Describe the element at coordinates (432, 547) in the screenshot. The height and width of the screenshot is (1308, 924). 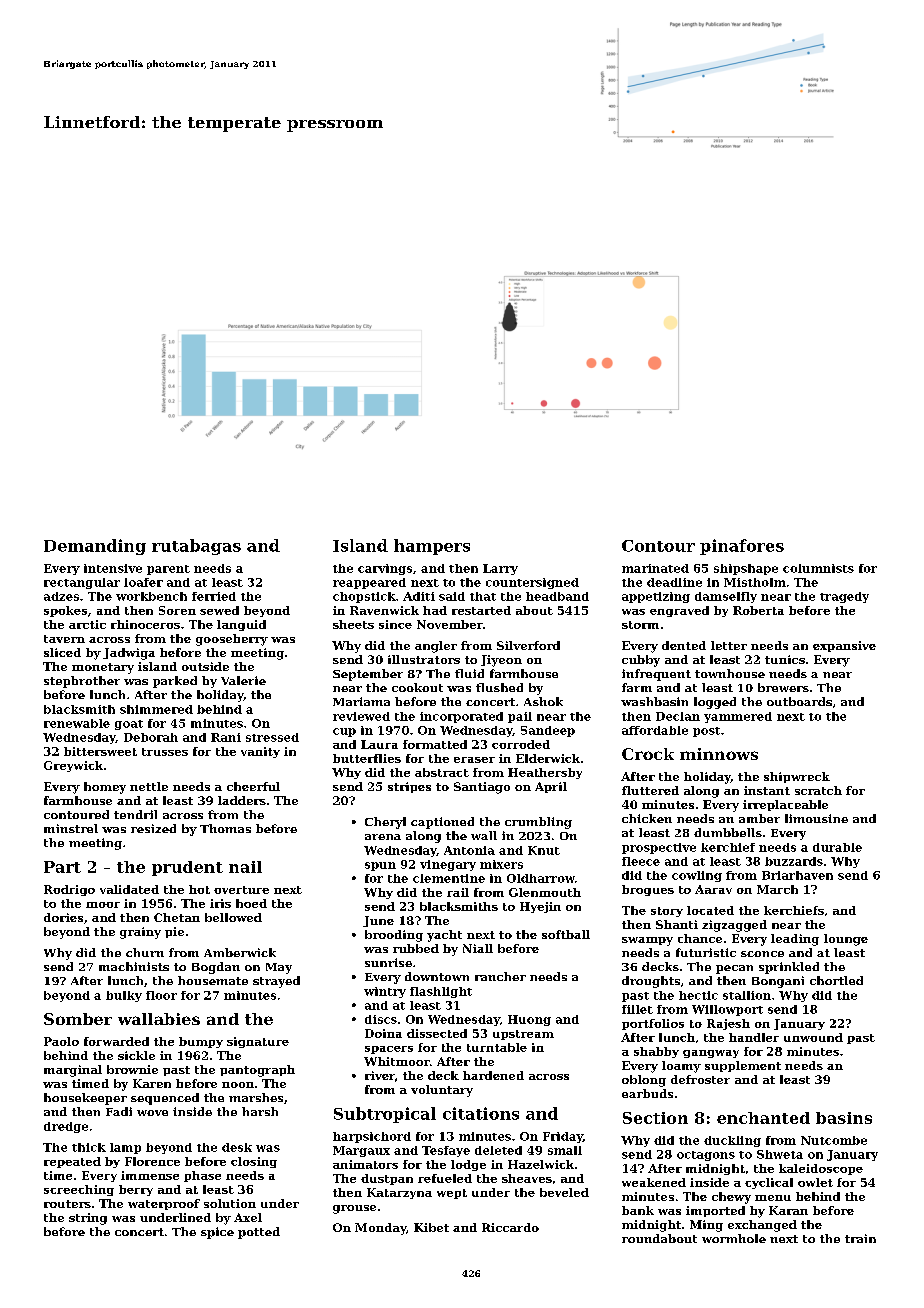
I see `hampers` at that location.
